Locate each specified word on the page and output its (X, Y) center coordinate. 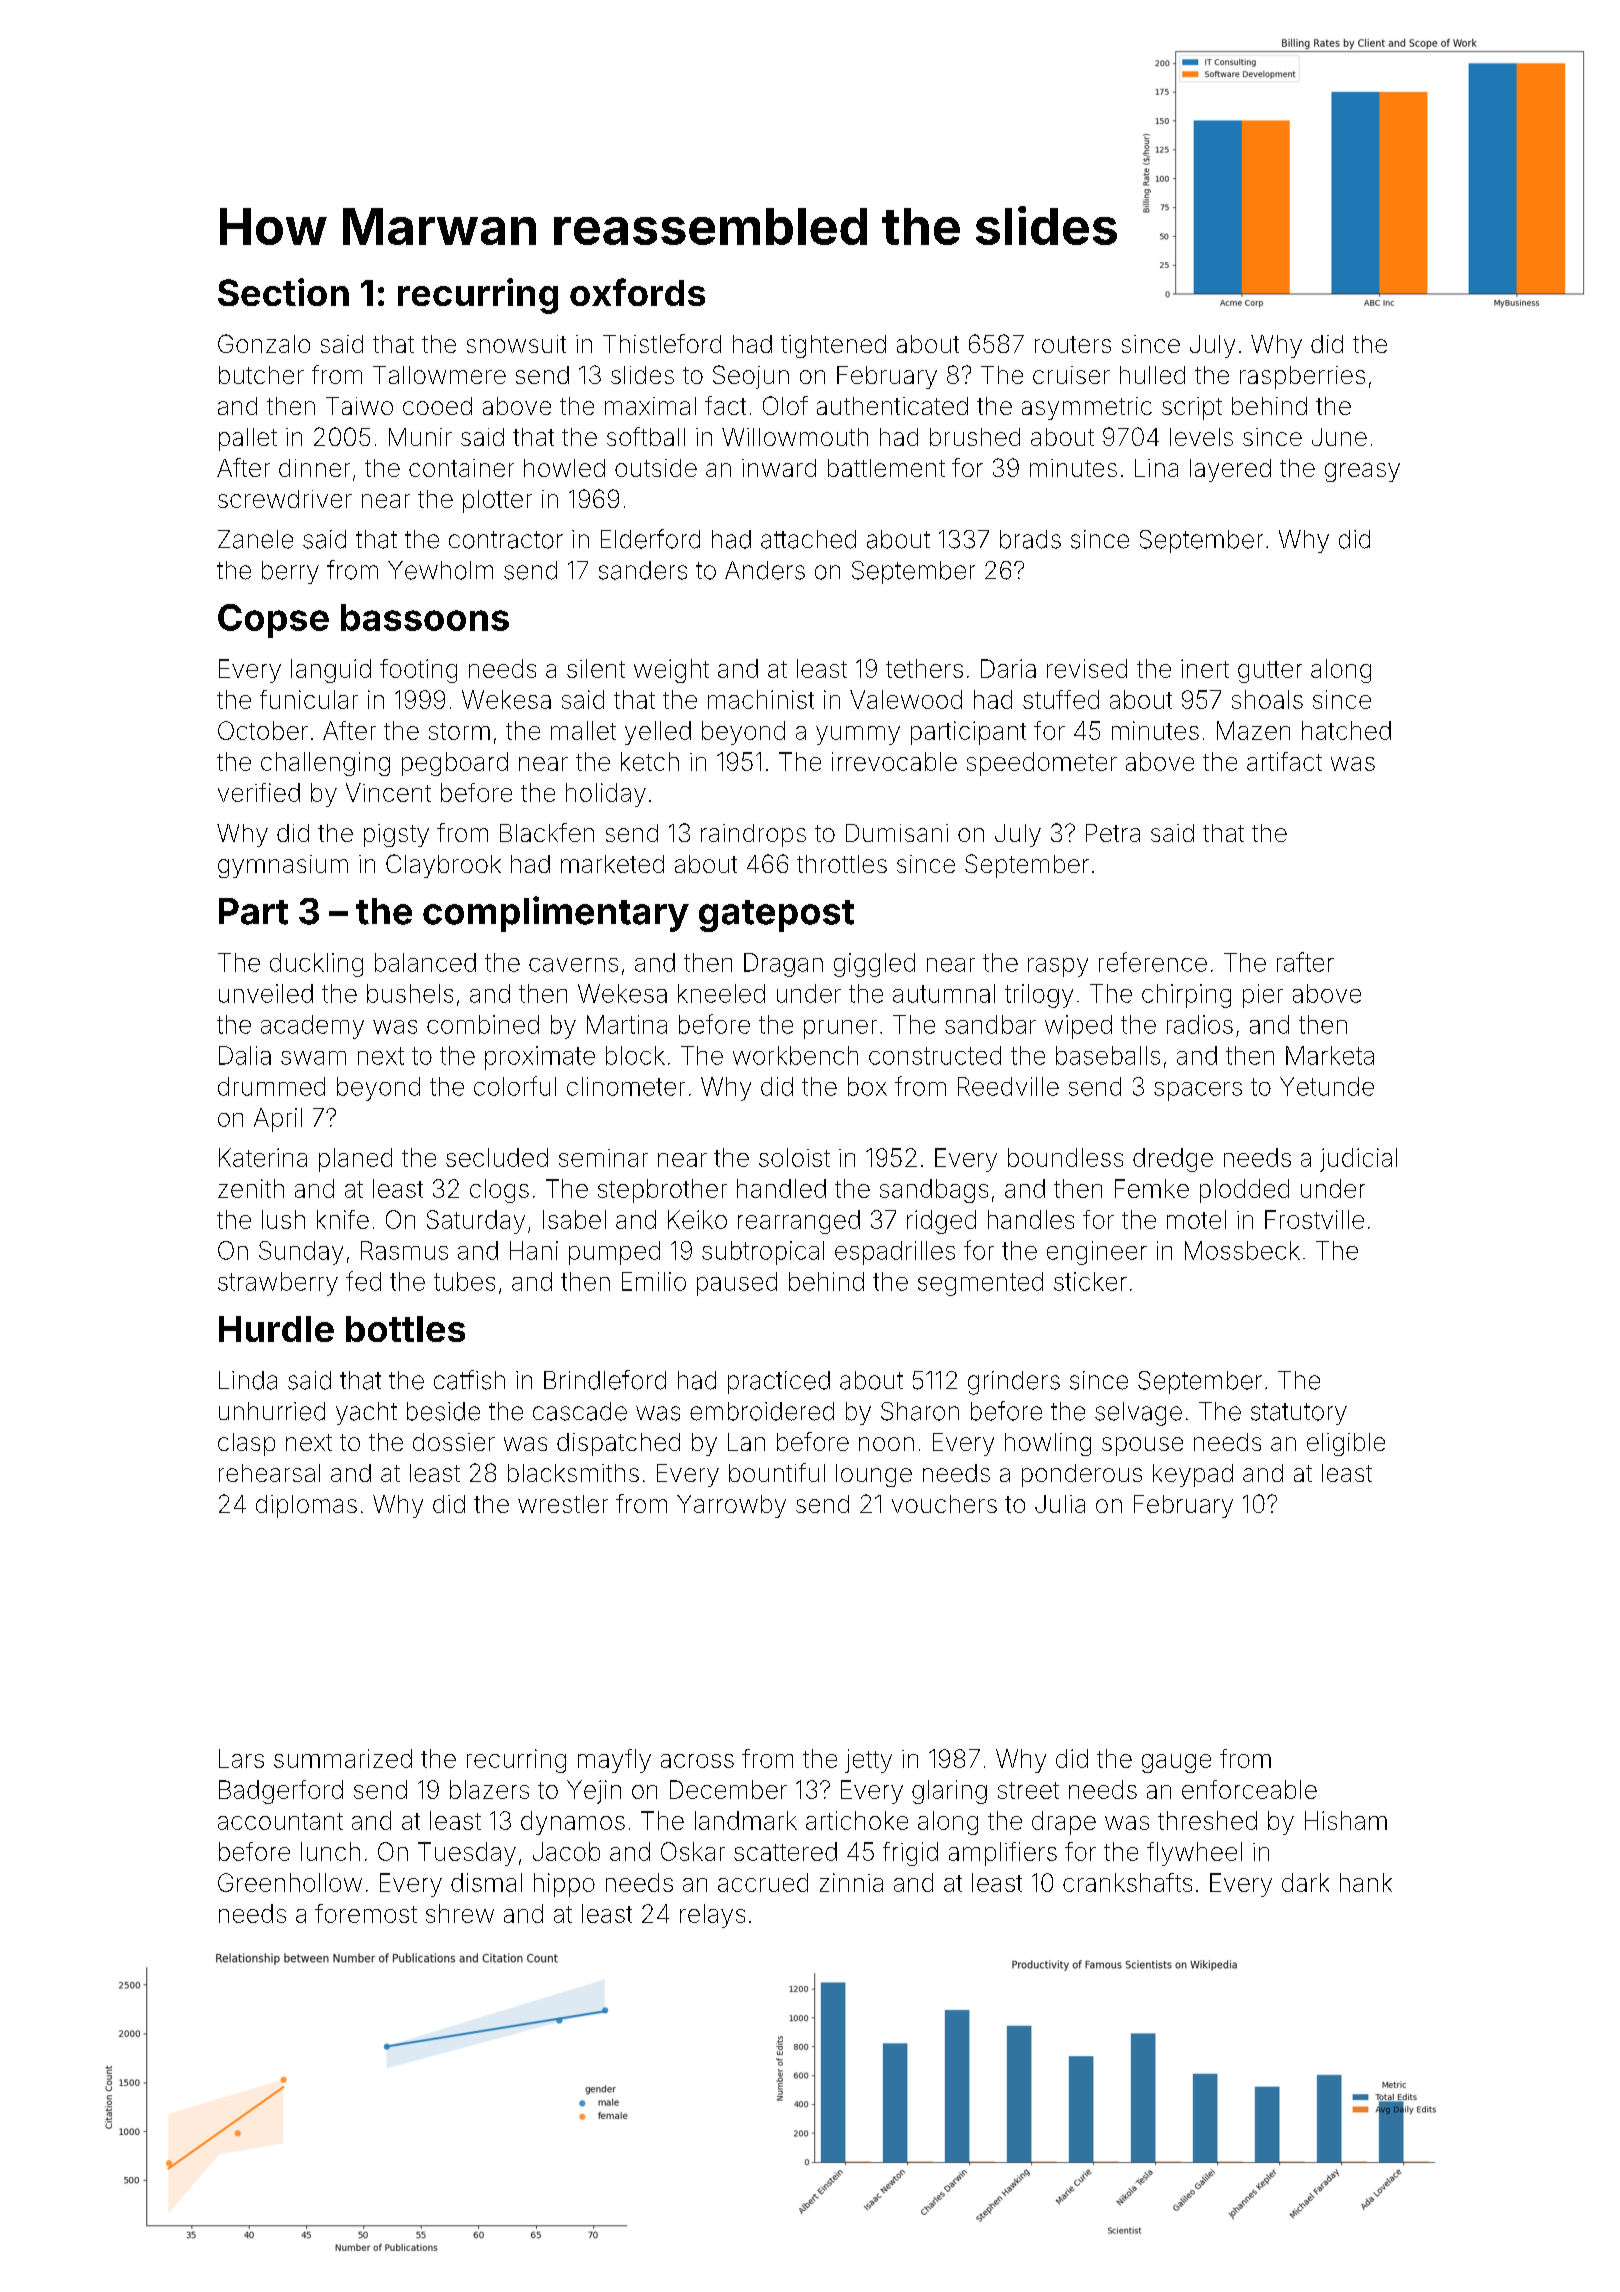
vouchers (944, 1504)
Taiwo (359, 406)
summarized (343, 1758)
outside (656, 468)
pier (1263, 996)
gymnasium (283, 866)
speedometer (1042, 764)
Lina (1156, 468)
